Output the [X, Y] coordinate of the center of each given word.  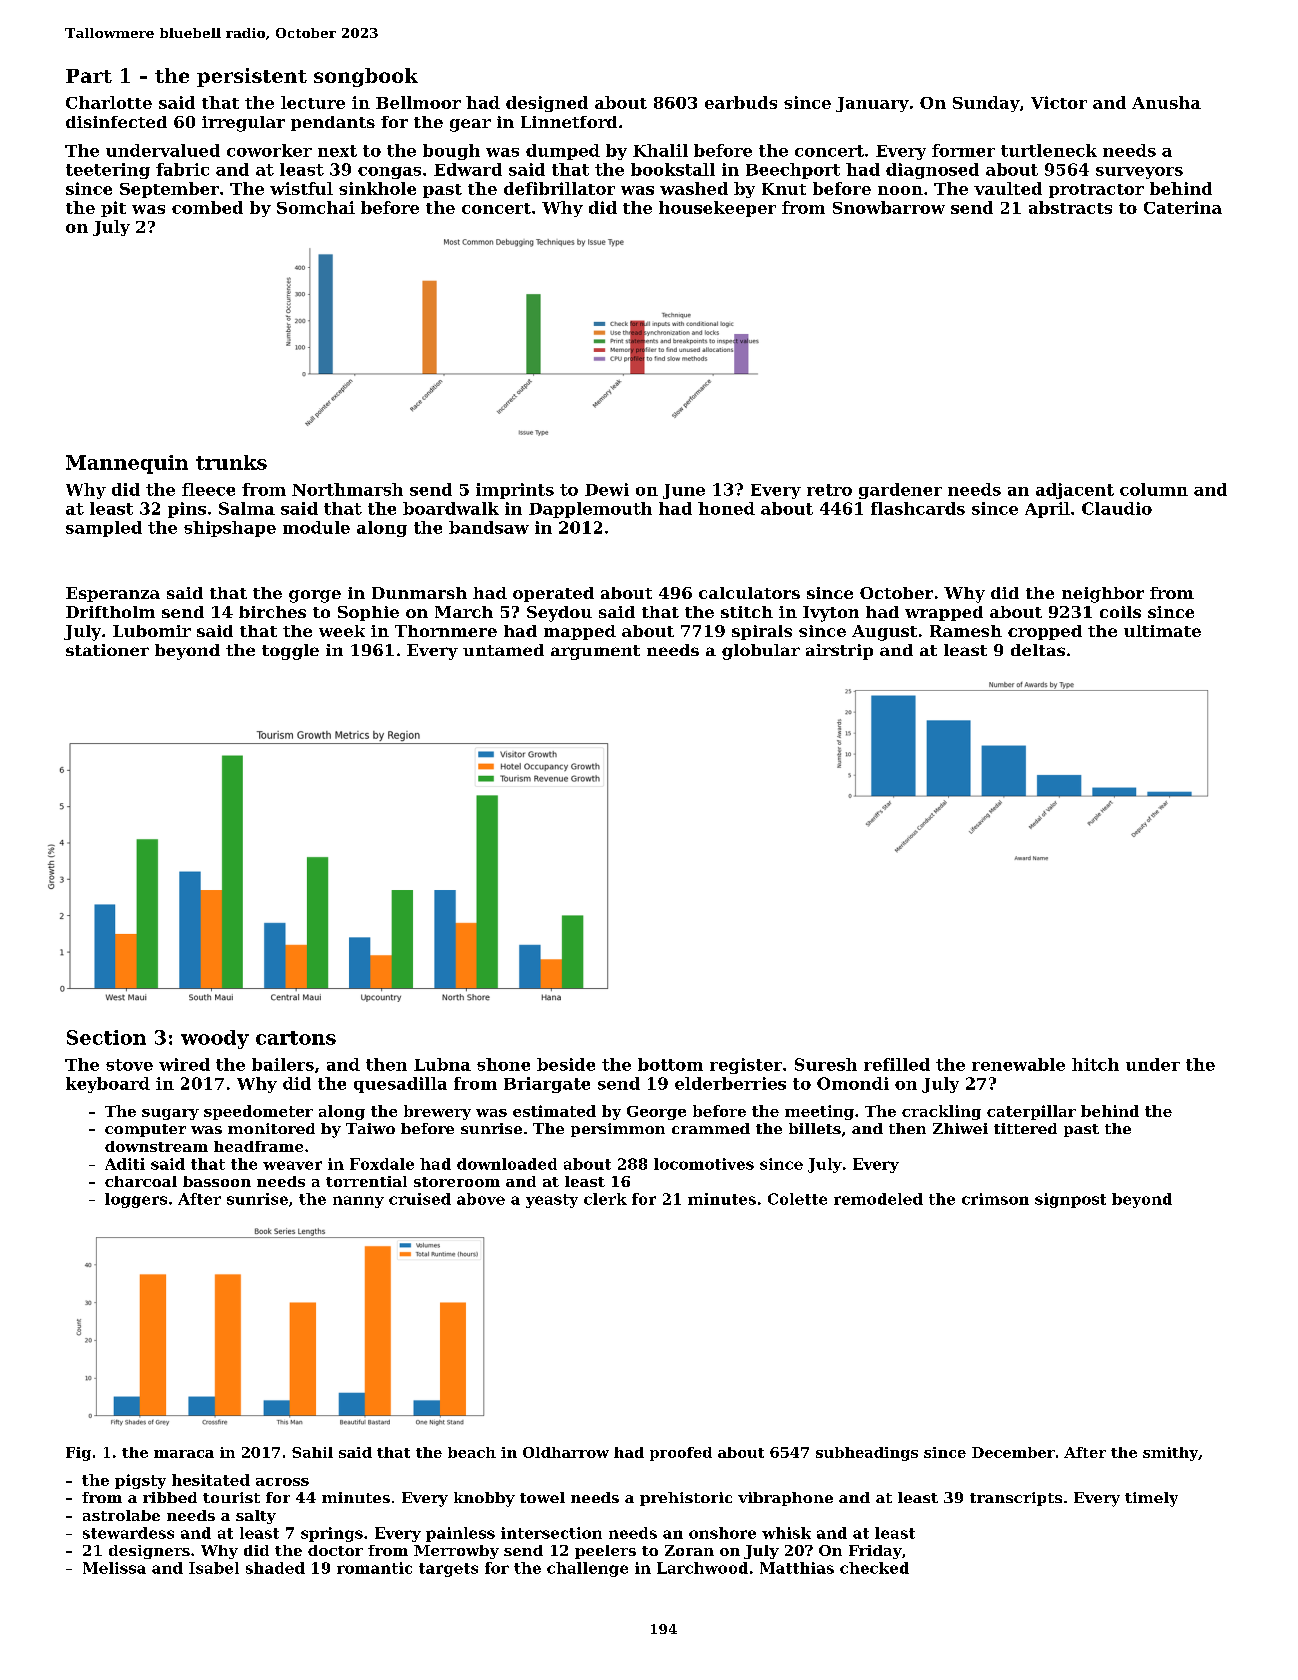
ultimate [1162, 631]
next [337, 151]
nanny [358, 1202]
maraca [184, 1454]
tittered [1025, 1128]
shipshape [230, 529]
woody [215, 1039]
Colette [797, 1199]
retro [829, 490]
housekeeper [717, 209]
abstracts [1070, 207]
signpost [1070, 1200]
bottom [670, 1064]
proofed [681, 1454]
